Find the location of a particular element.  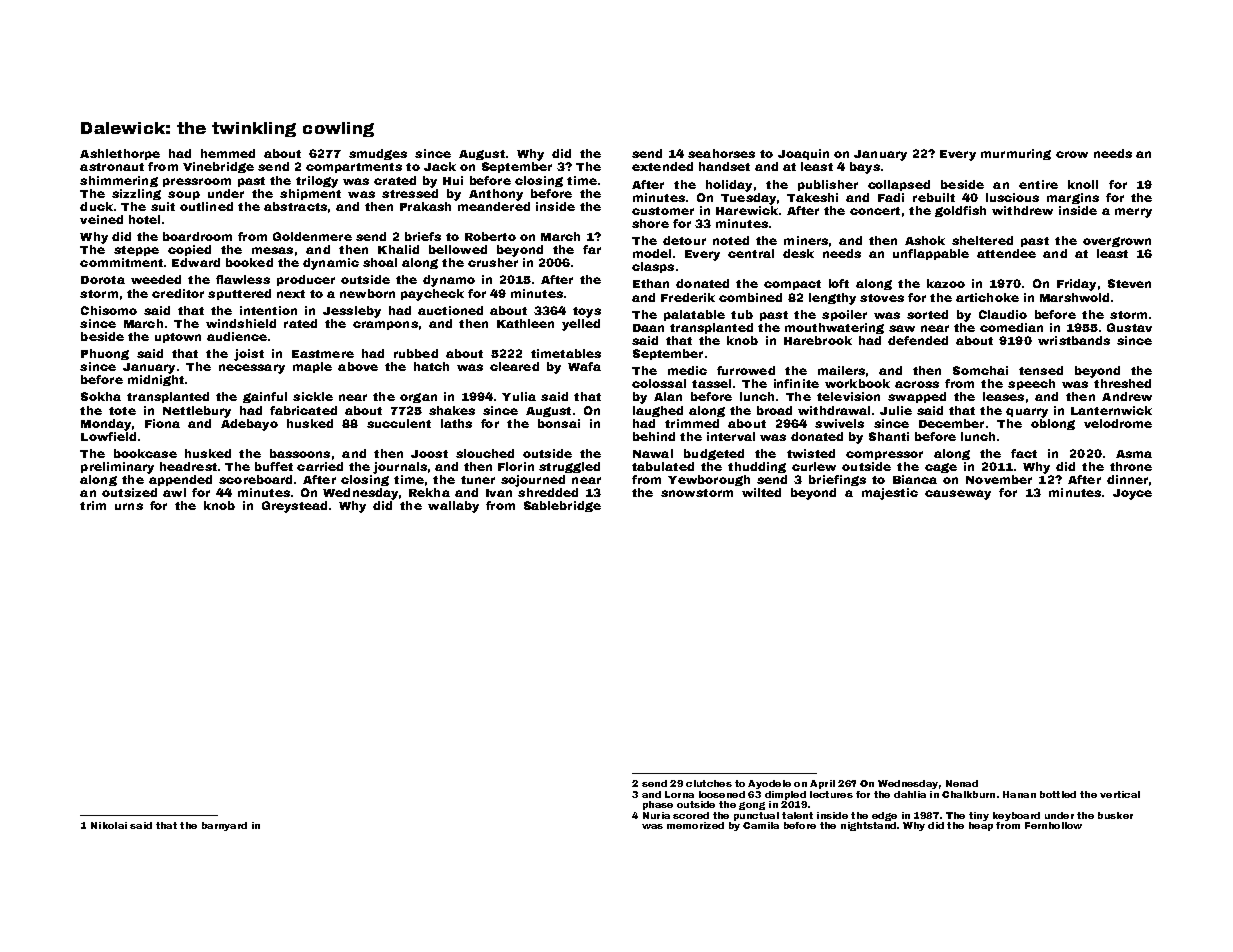

Greystead is located at coordinates (294, 507).
